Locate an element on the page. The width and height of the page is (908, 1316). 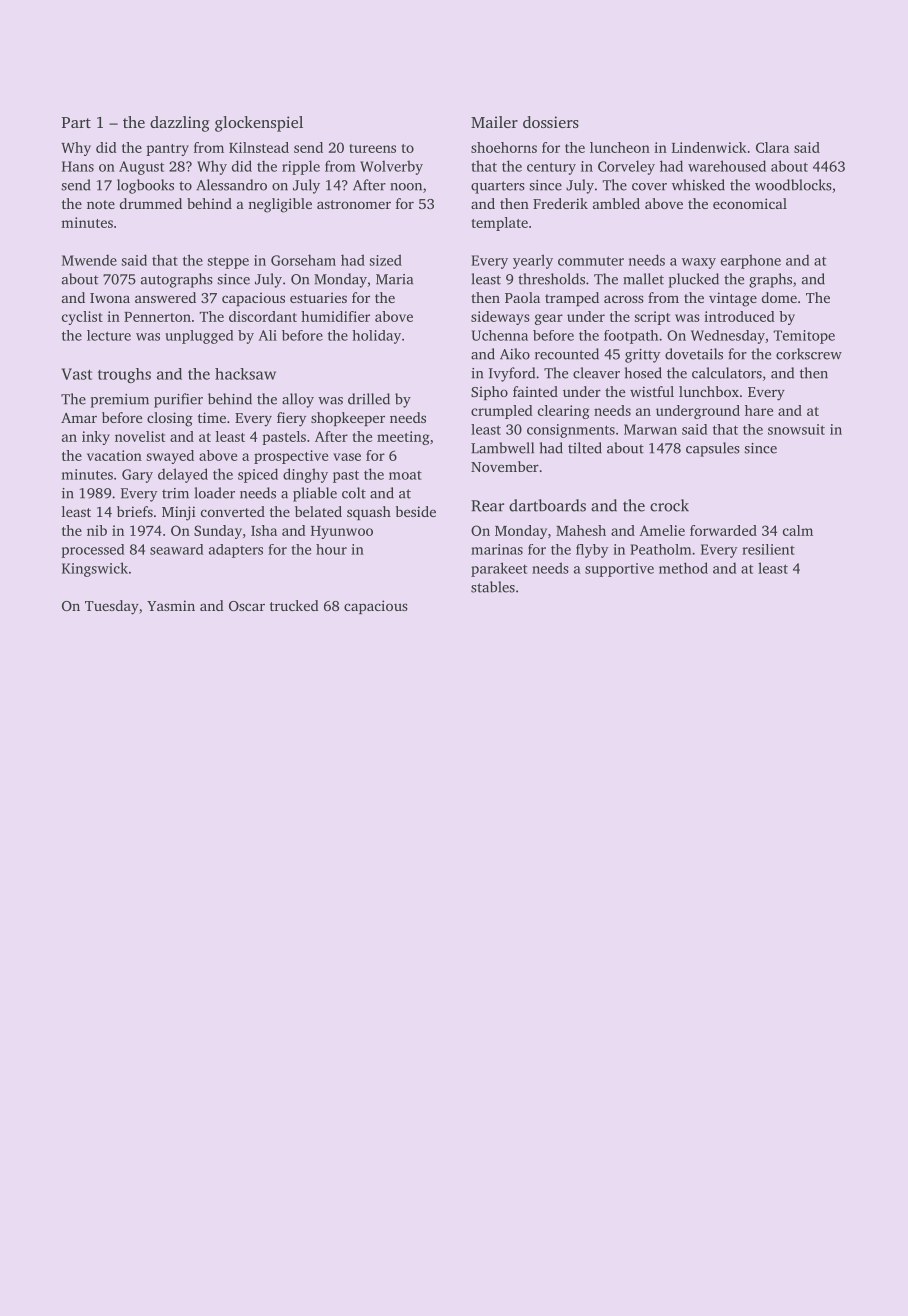
Oscar is located at coordinates (247, 606).
